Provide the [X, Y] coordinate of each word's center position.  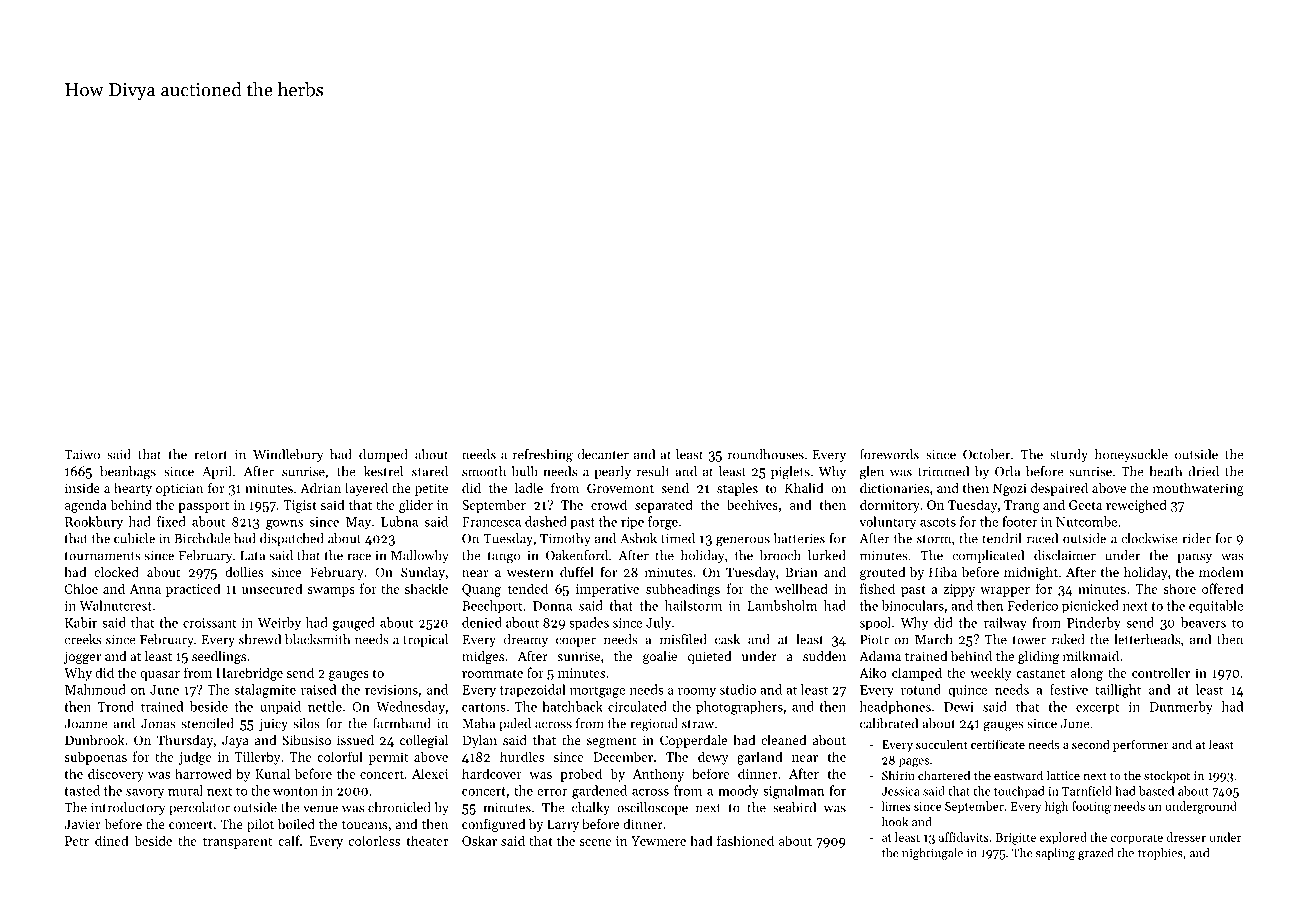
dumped [383, 455]
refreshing [543, 456]
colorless [374, 840]
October [986, 454]
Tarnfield [1087, 791]
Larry [563, 825]
